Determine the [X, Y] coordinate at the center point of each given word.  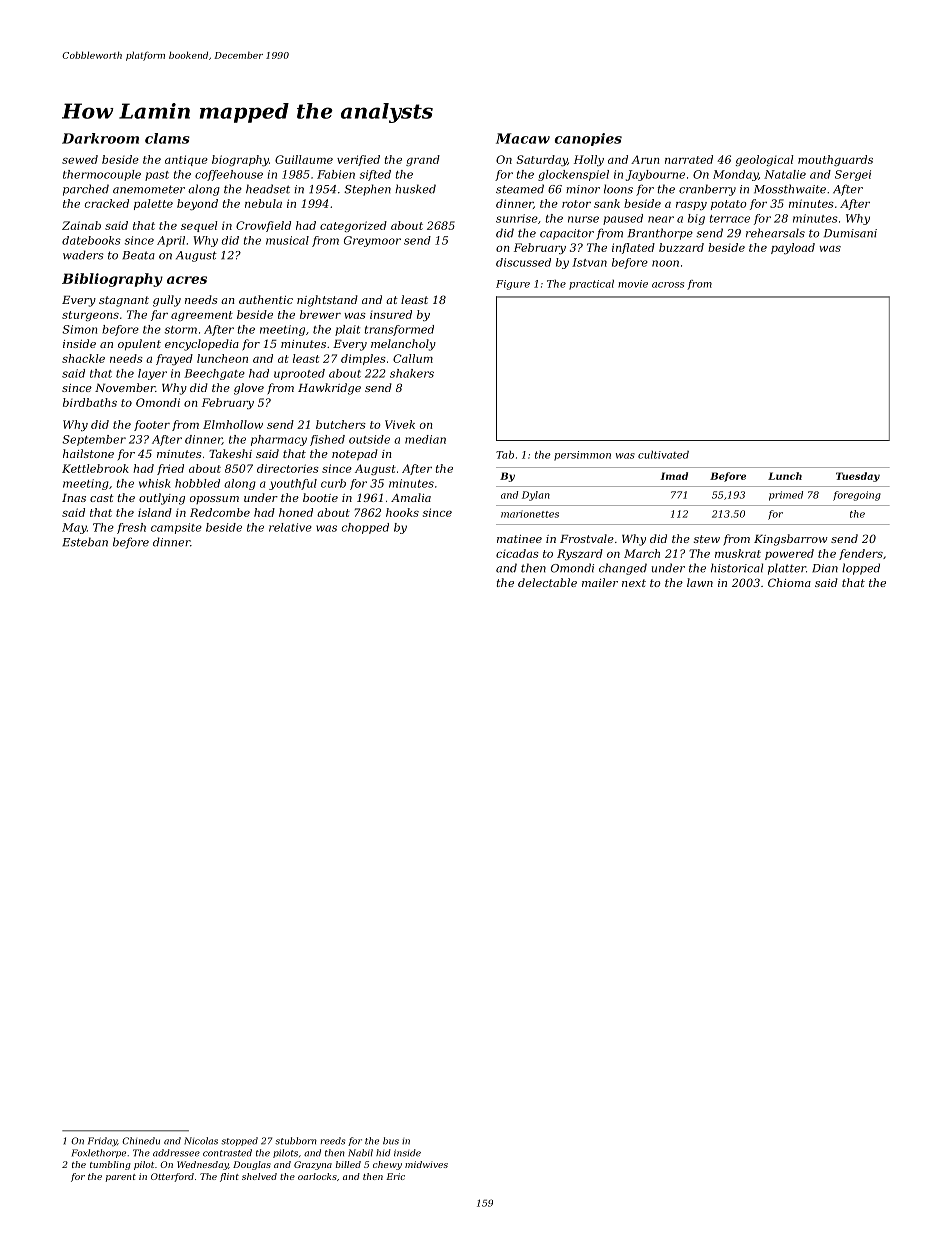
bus [391, 1141]
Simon [79, 329]
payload [793, 248]
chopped [365, 528]
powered [789, 554]
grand [423, 160]
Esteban [85, 542]
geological [764, 160]
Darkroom [100, 138]
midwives [426, 1164]
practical [591, 285]
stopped [239, 1141]
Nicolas [201, 1141]
